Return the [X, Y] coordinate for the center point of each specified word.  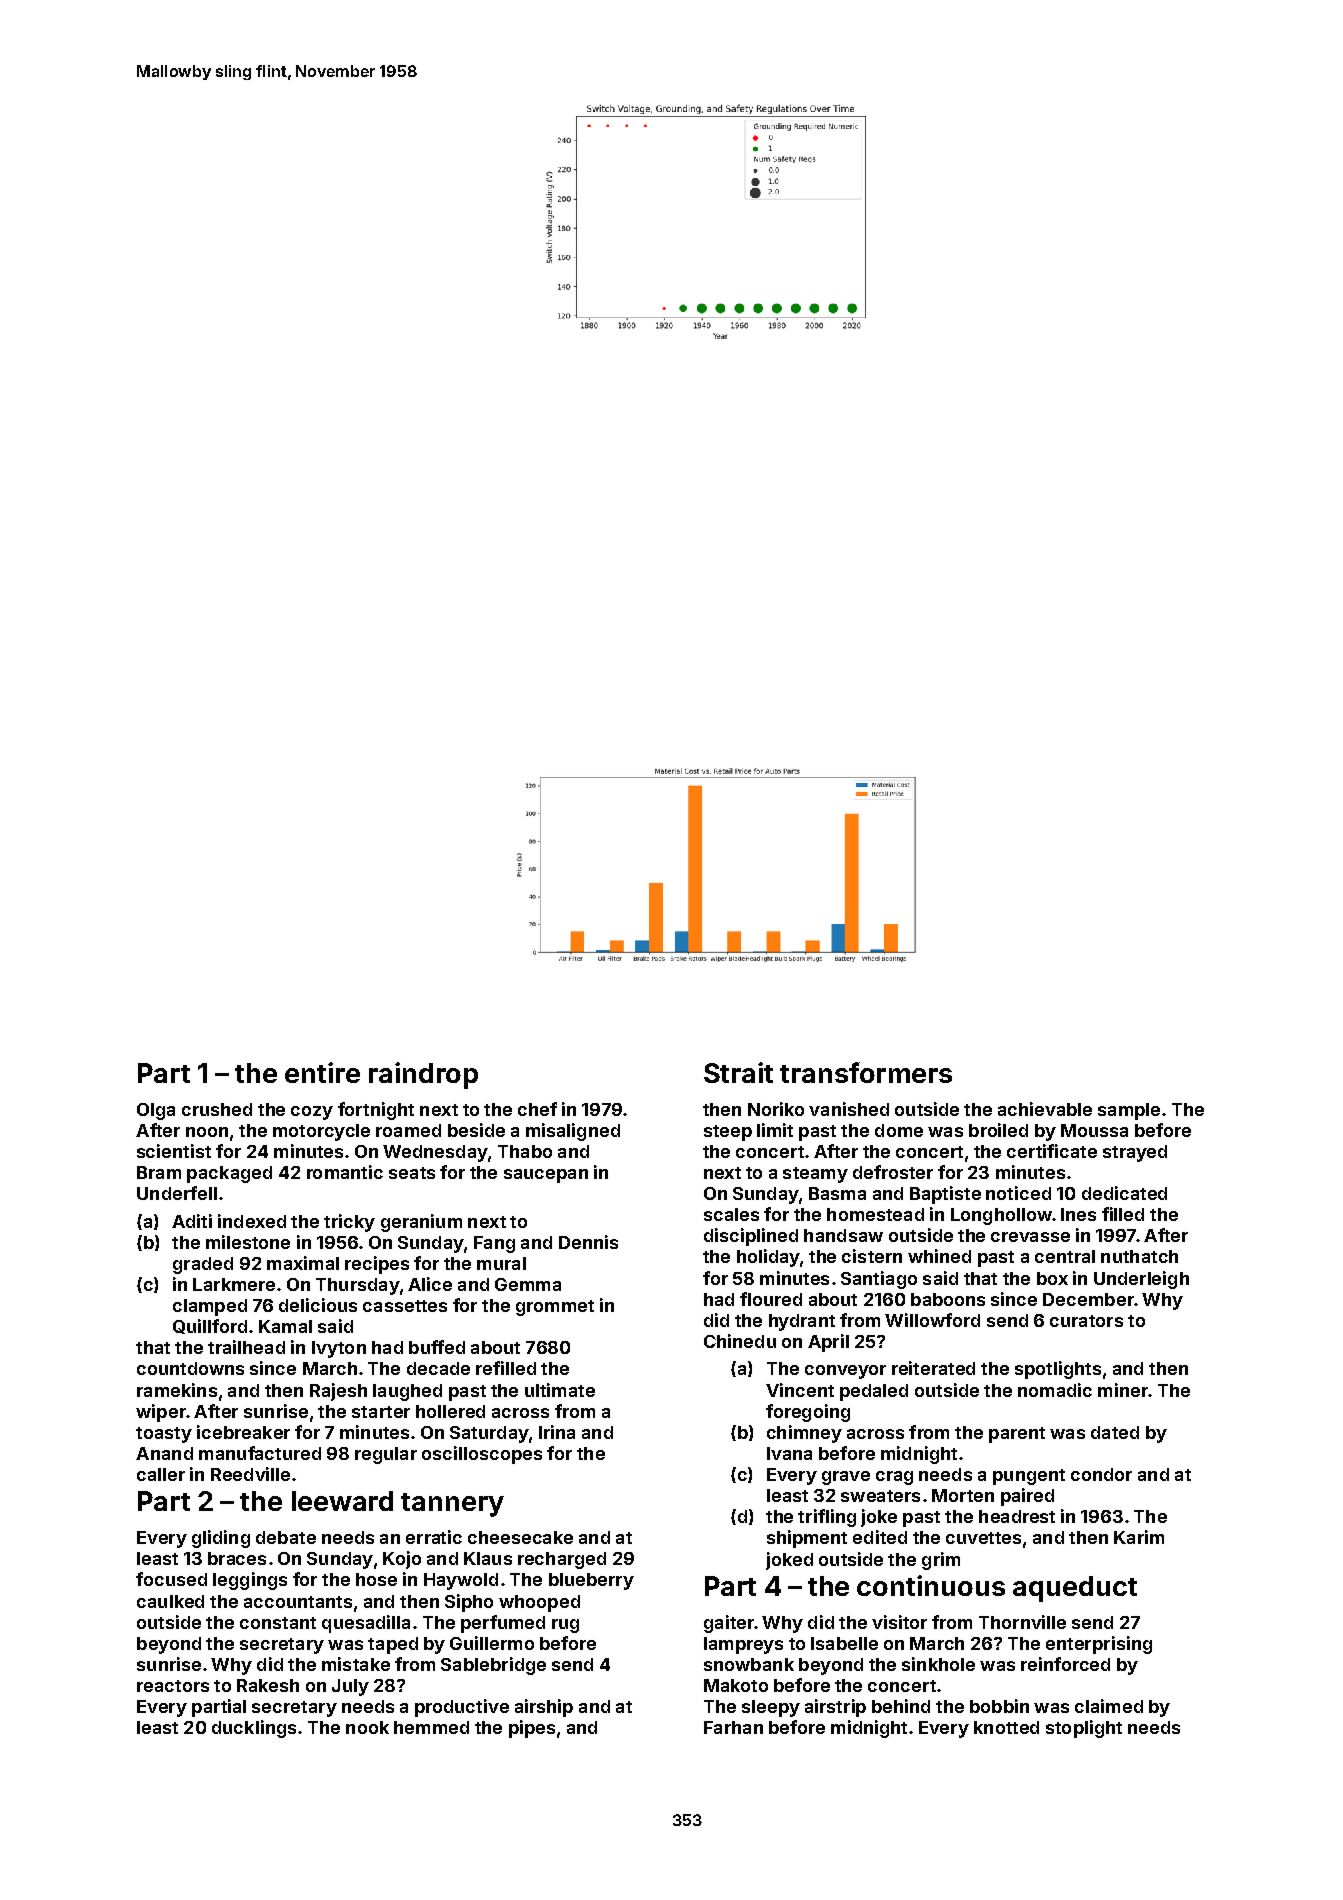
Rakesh [268, 1685]
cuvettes [983, 1538]
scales [731, 1214]
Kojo [402, 1560]
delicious [318, 1305]
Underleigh [1141, 1280]
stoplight [1084, 1729]
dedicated [1124, 1193]
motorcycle [321, 1132]
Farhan [733, 1727]
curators [1086, 1321]
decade [438, 1368]
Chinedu [740, 1341]
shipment [807, 1539]
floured [771, 1299]
